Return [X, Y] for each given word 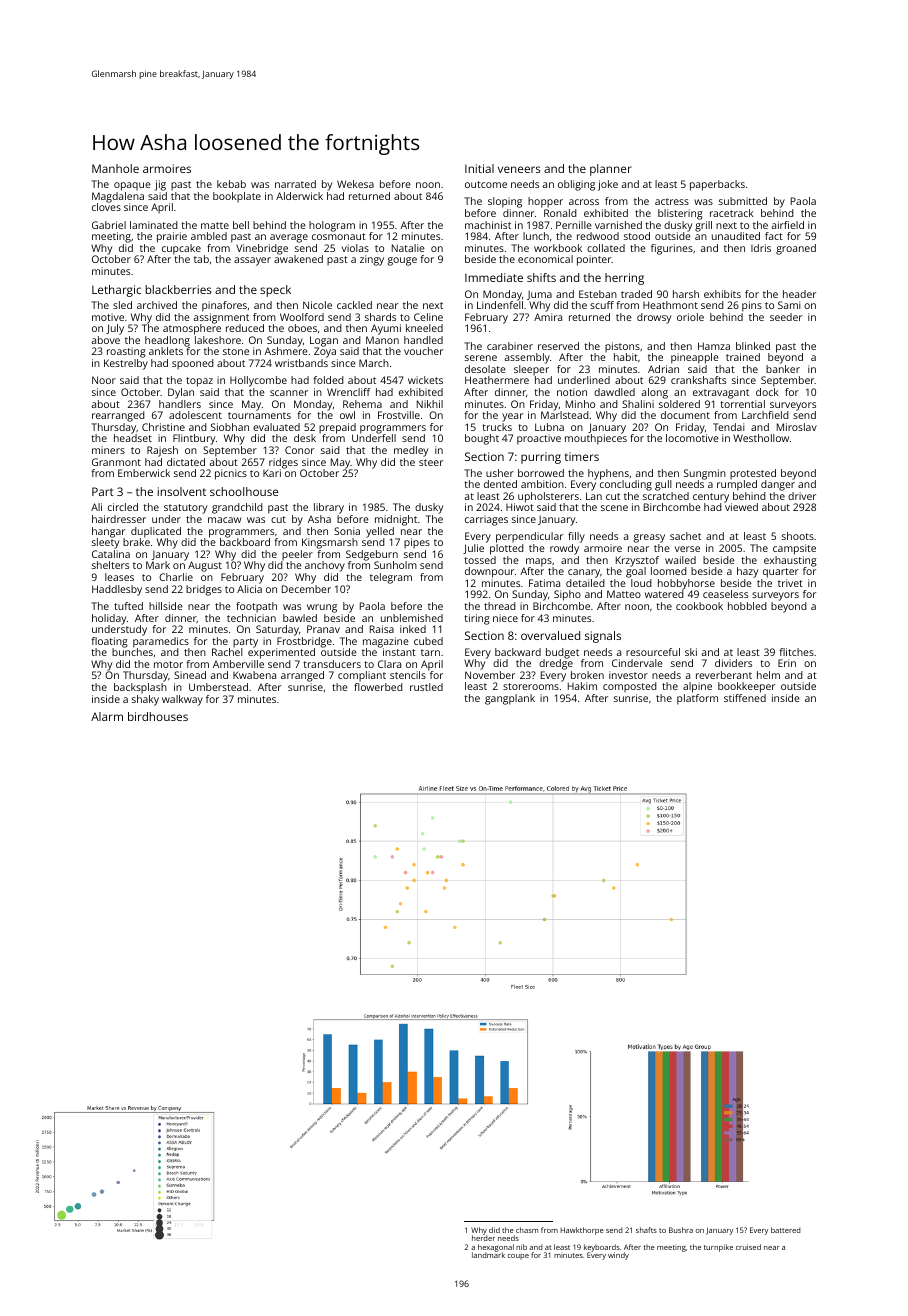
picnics [231, 474]
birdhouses [158, 716]
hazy [747, 572]
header [799, 294]
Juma [539, 295]
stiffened [745, 698]
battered [786, 1230]
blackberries [179, 289]
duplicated [156, 532]
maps [539, 562]
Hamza [714, 346]
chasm [527, 1230]
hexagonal [496, 1248]
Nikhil [430, 404]
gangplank [510, 699]
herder [483, 1238]
